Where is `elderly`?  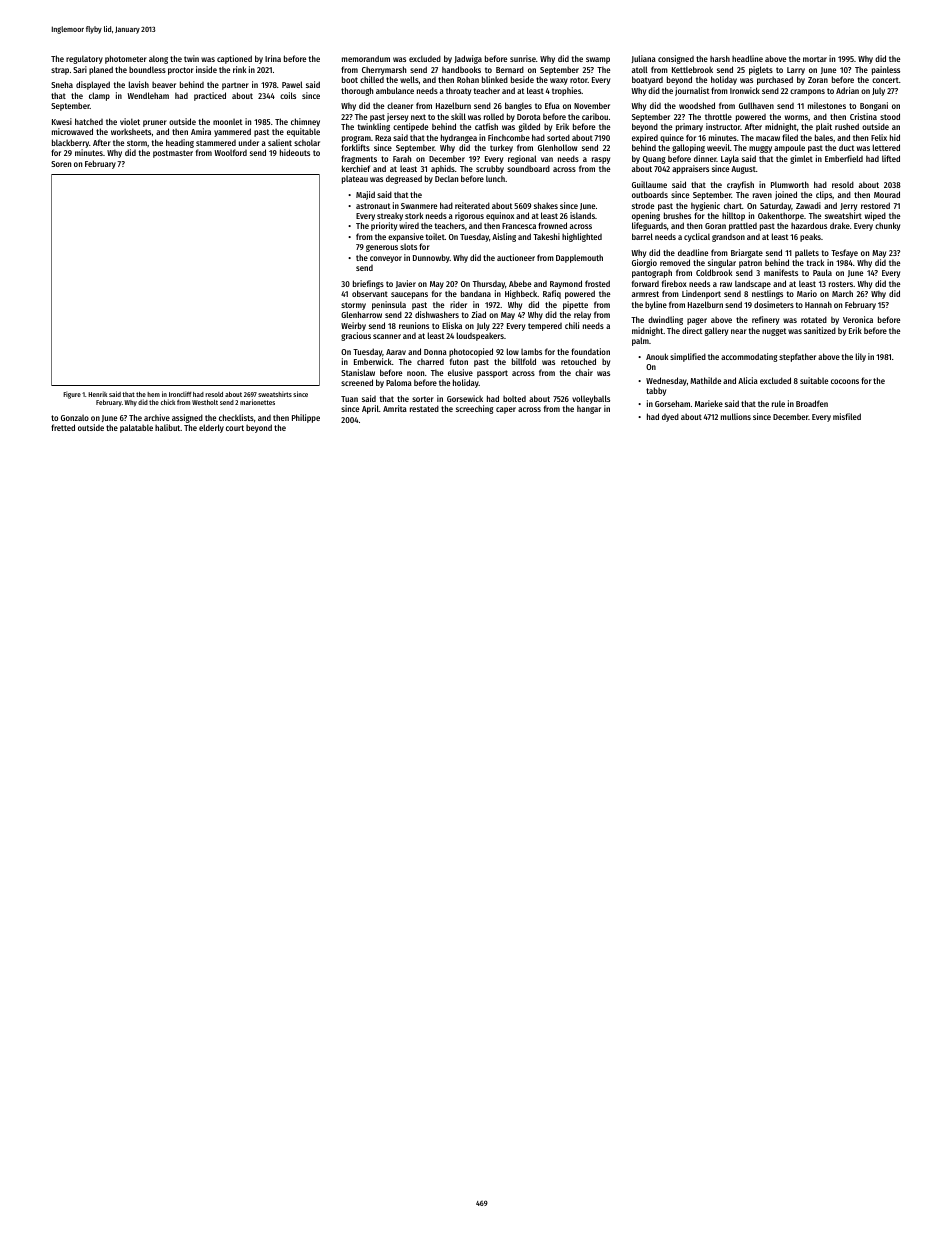 elderly is located at coordinates (211, 428).
